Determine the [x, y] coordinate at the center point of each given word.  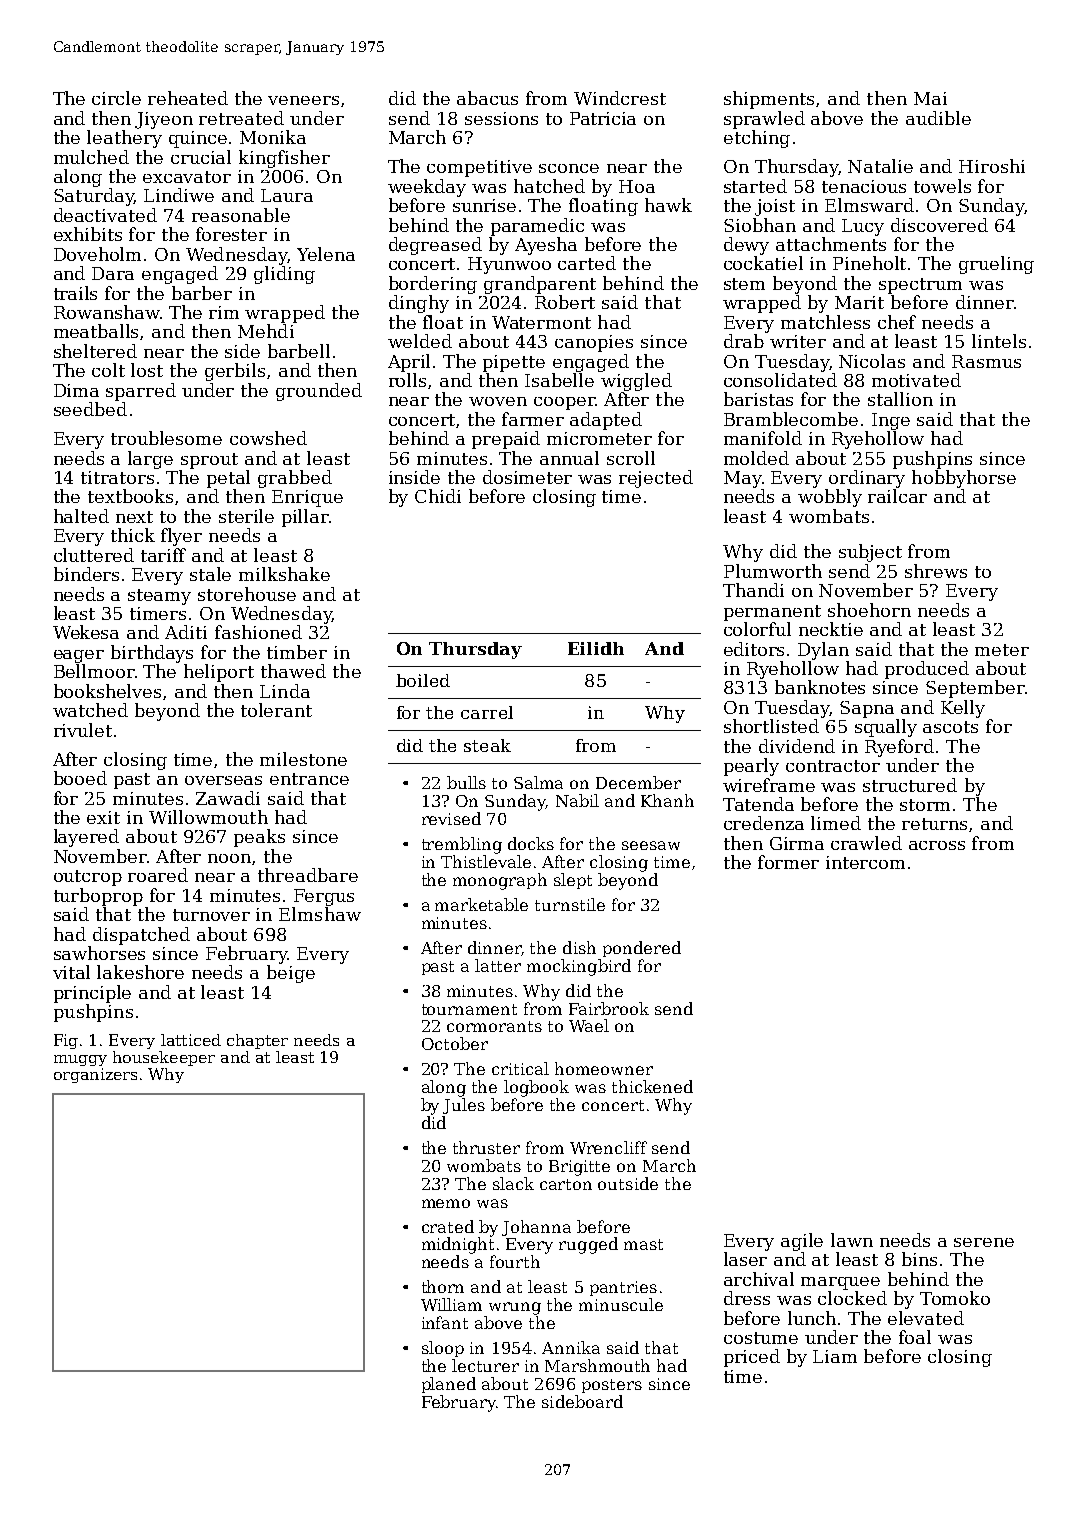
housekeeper [164, 1058]
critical [520, 1068]
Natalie [880, 166]
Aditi [186, 632]
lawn [852, 1240]
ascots [950, 727]
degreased [435, 246]
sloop [443, 1349]
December [638, 782]
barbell [299, 351]
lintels [999, 341]
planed [449, 1385]
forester [231, 234]
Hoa [637, 186]
